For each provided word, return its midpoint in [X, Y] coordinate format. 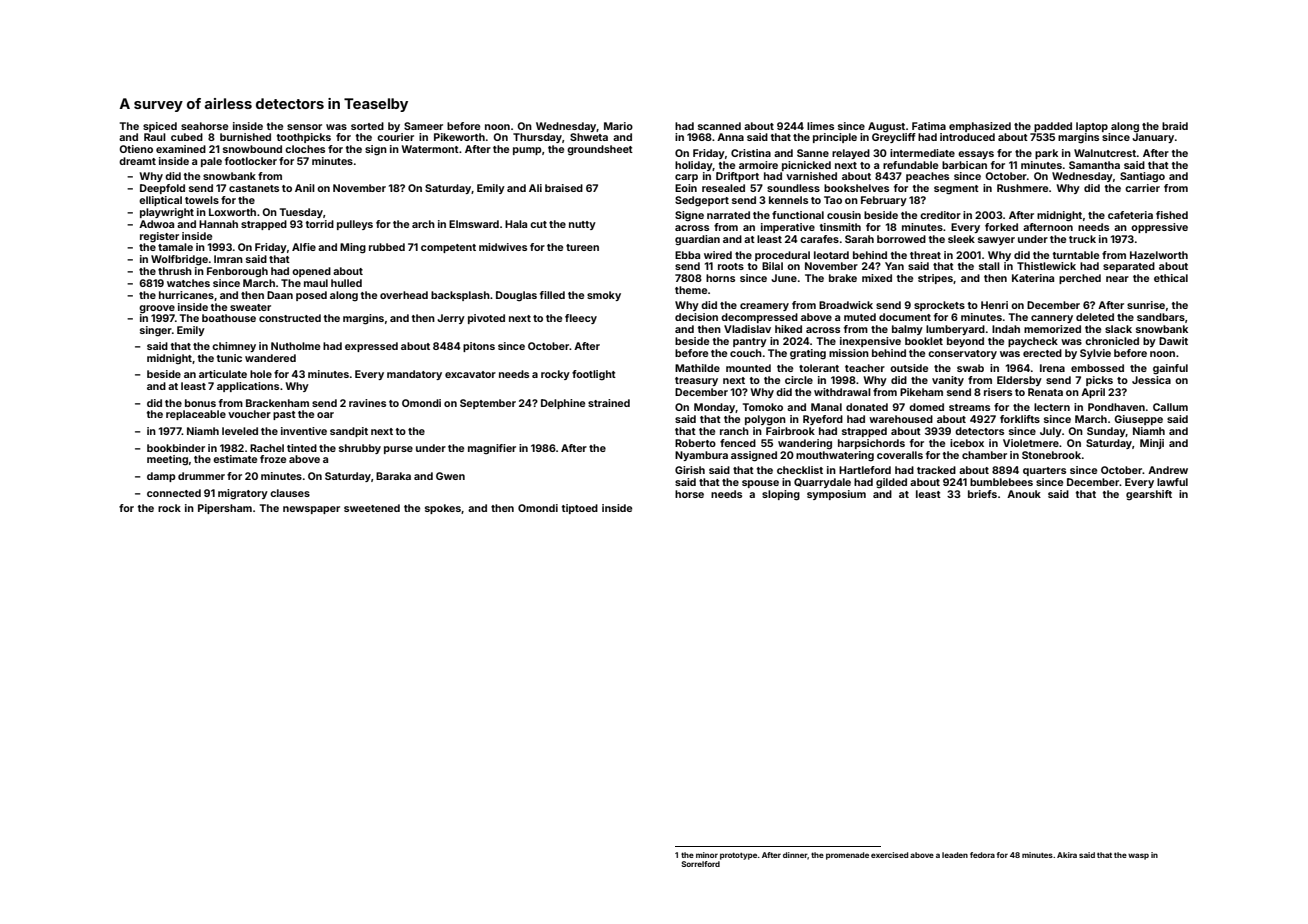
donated [867, 407]
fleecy [581, 319]
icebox [967, 443]
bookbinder [176, 448]
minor [707, 855]
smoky [604, 296]
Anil [305, 188]
